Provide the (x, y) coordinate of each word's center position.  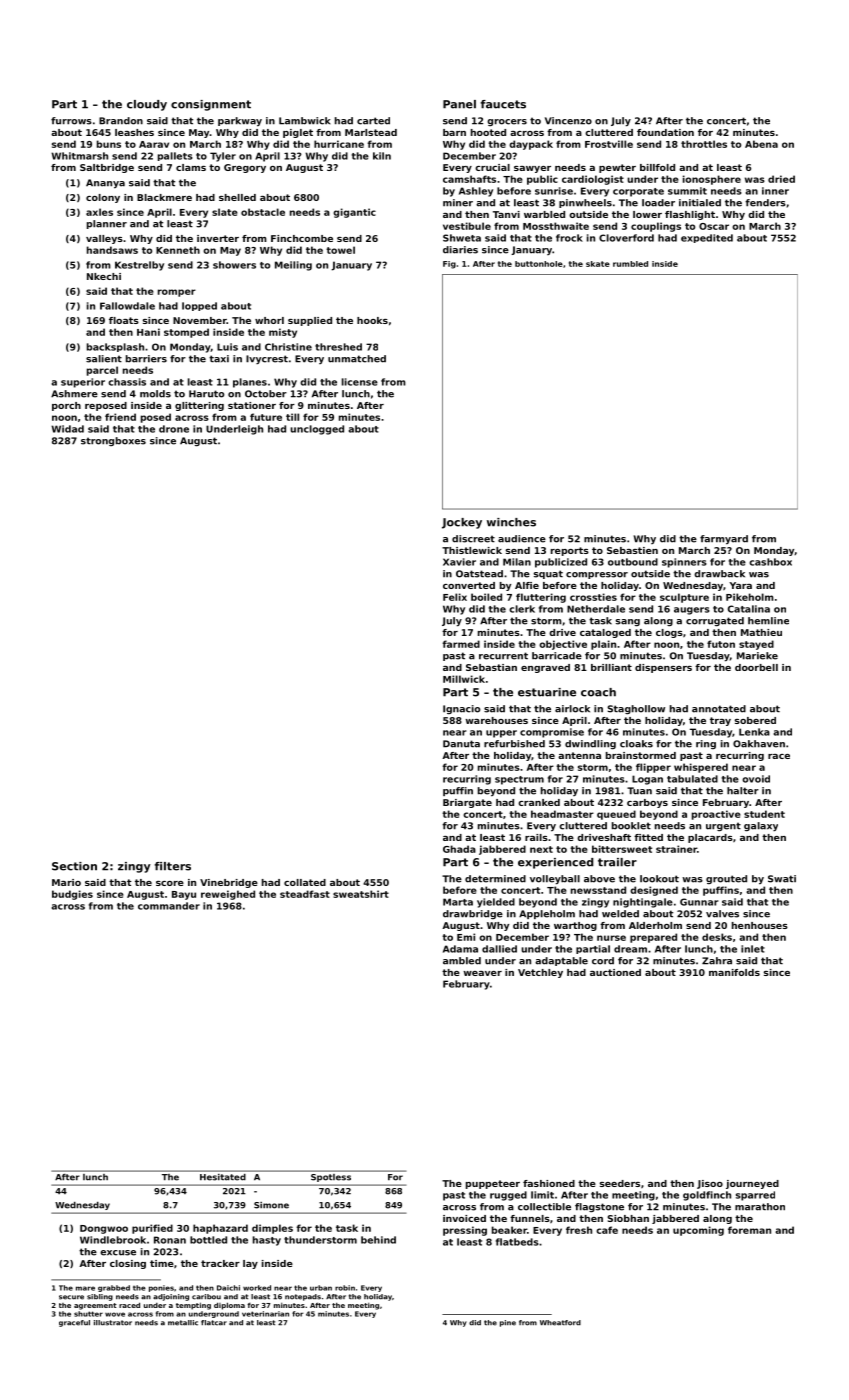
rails (536, 837)
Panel (459, 104)
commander (169, 906)
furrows (71, 121)
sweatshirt (361, 894)
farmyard (724, 540)
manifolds (734, 972)
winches (511, 522)
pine (508, 1323)
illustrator (113, 1323)
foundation (665, 132)
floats (124, 320)
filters (173, 866)
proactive (716, 815)
